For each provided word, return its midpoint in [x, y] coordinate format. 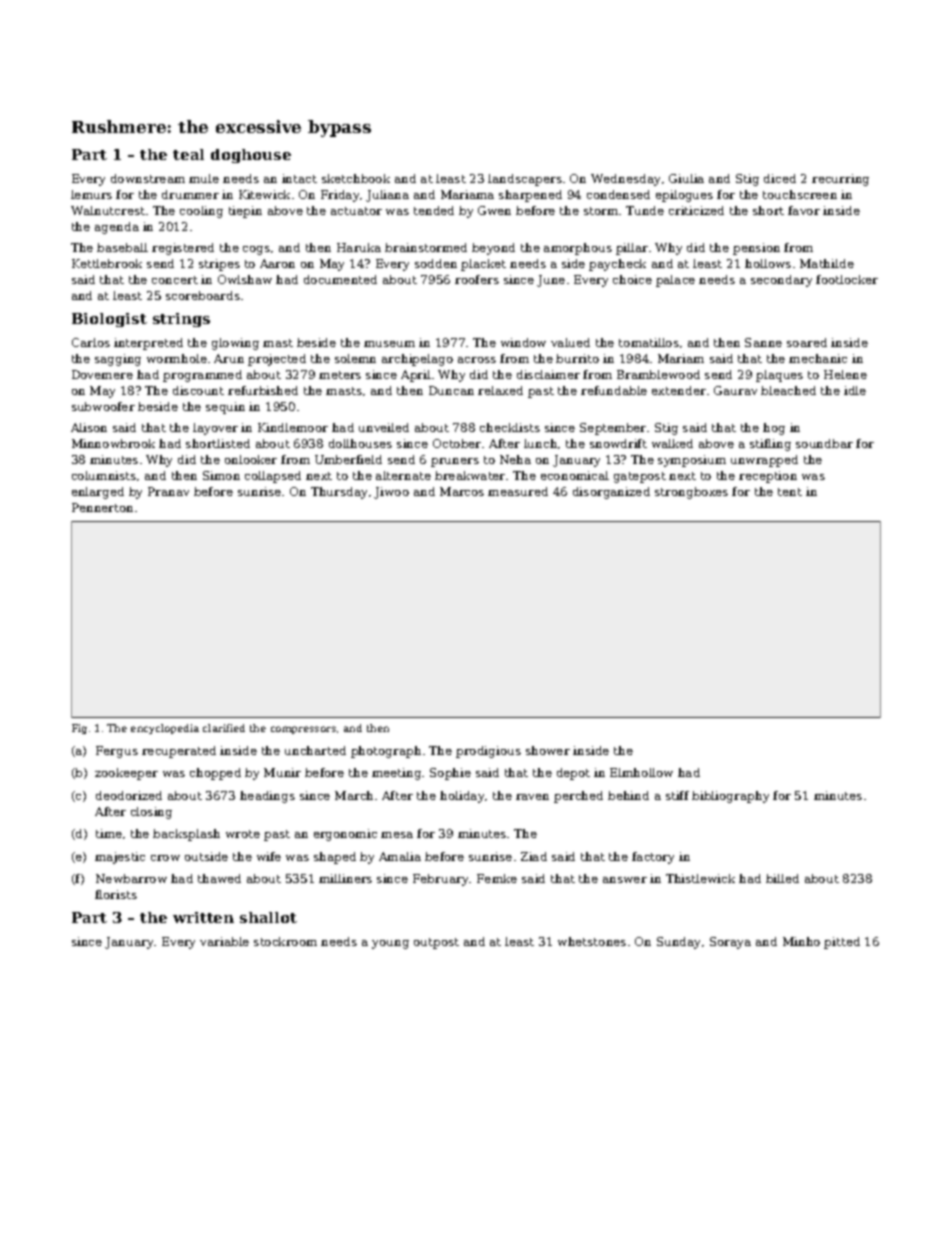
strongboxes [691, 493]
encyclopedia [165, 729]
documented [340, 279]
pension [756, 249]
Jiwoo [391, 493]
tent [790, 492]
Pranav [168, 491]
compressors [303, 730]
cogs [256, 250]
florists [116, 894]
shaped [335, 858]
